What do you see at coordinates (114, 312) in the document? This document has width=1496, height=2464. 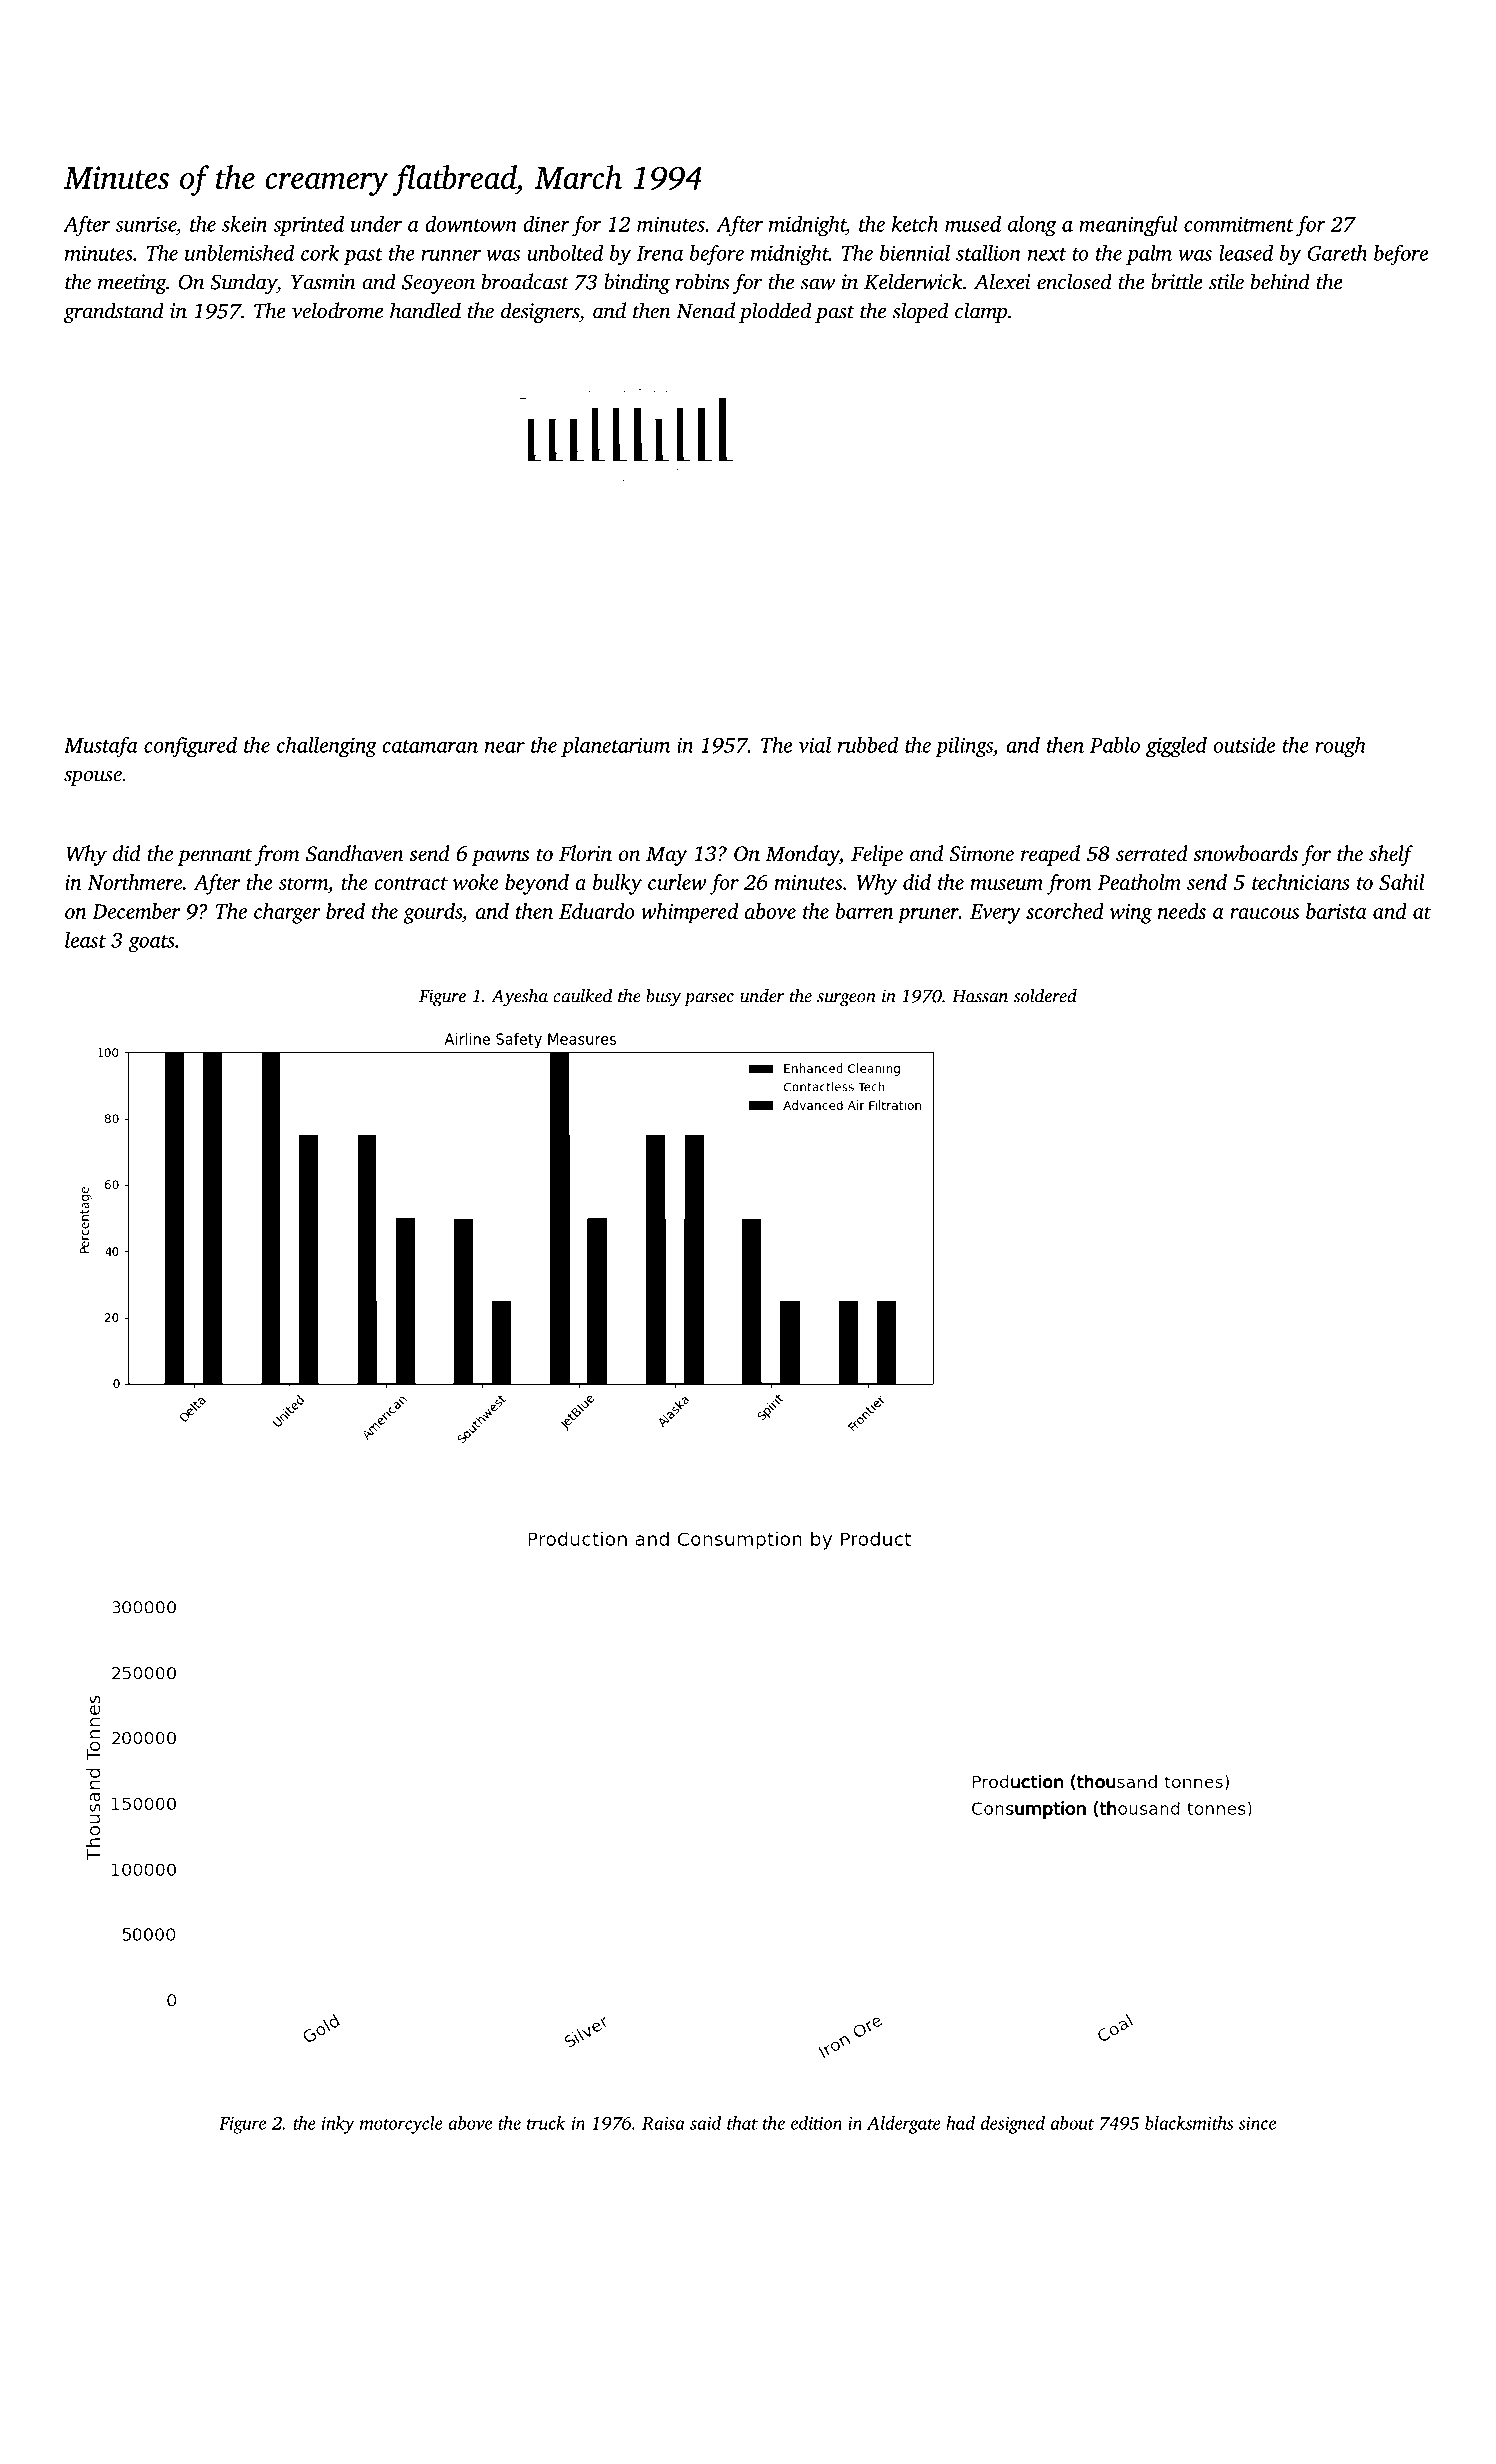 I see `grandstand` at bounding box center [114, 312].
